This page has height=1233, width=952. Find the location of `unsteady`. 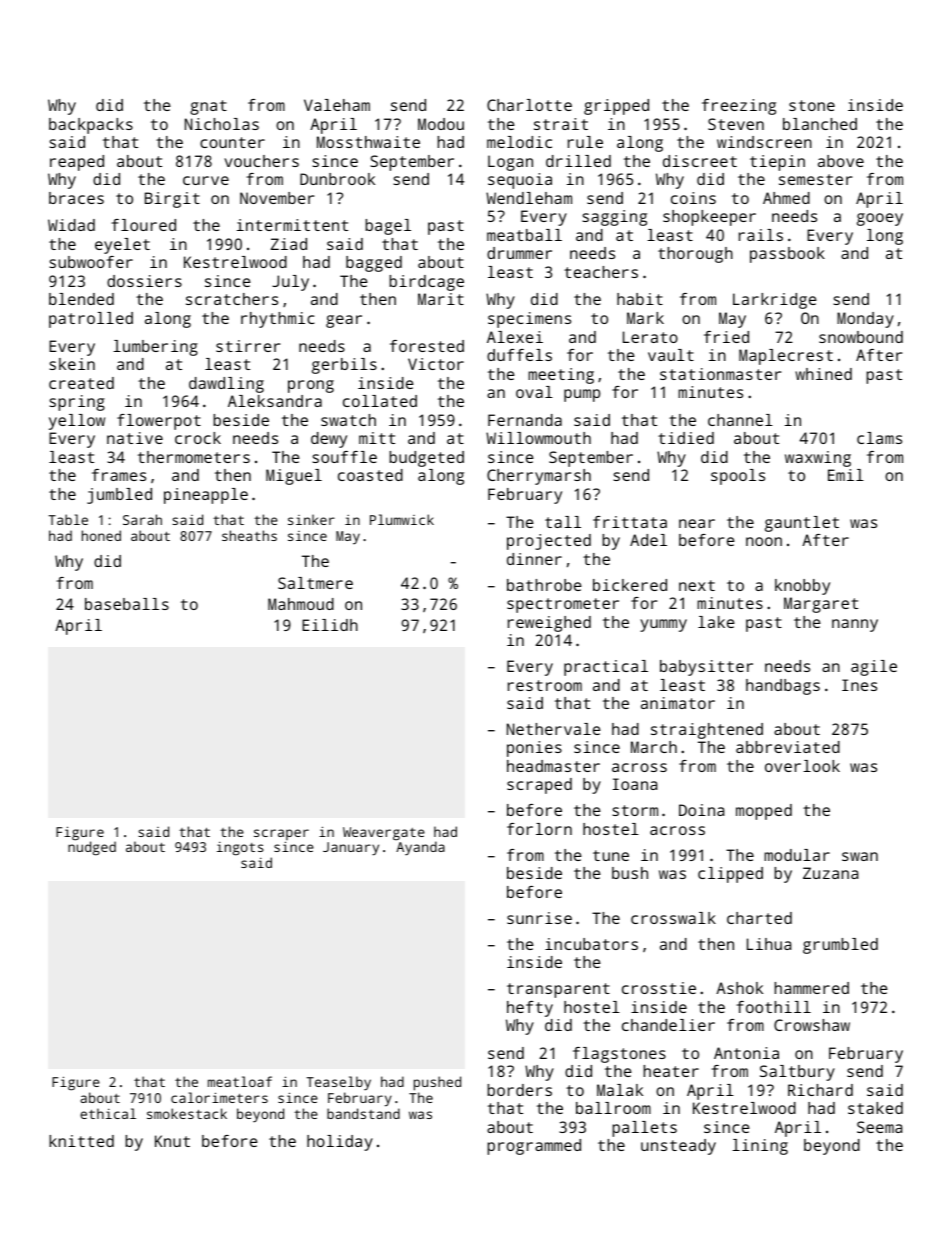

unsteady is located at coordinates (678, 1147).
